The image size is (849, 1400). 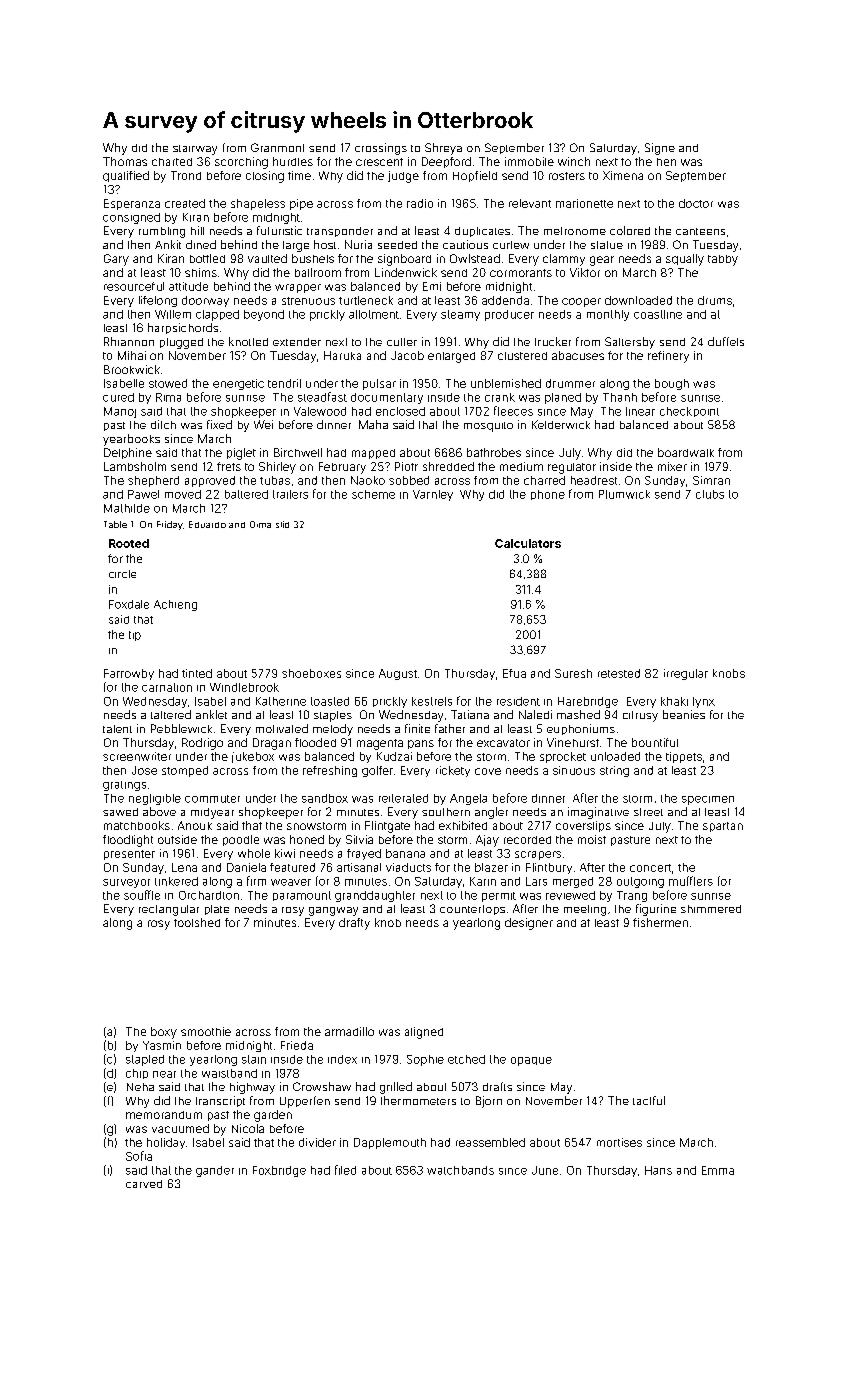 What do you see at coordinates (238, 384) in the page?
I see `energetic` at bounding box center [238, 384].
